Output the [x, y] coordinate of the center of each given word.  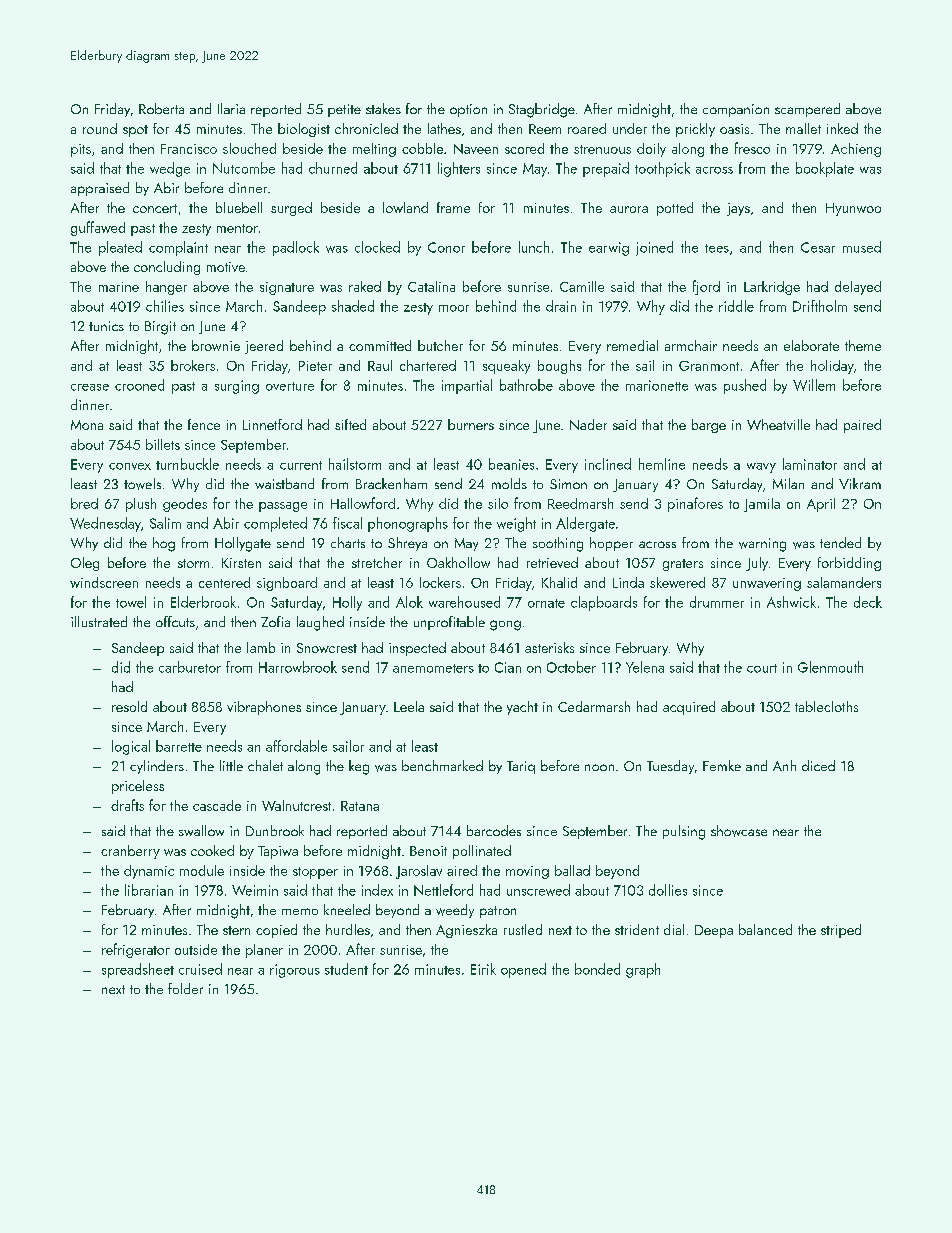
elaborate [811, 345]
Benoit [428, 851]
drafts [127, 805]
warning [762, 545]
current [301, 465]
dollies [668, 890]
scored [524, 148]
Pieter [315, 366]
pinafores [695, 504]
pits [81, 150]
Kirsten [241, 563]
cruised [200, 969]
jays [738, 209]
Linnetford [272, 424]
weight [516, 524]
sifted [350, 424]
